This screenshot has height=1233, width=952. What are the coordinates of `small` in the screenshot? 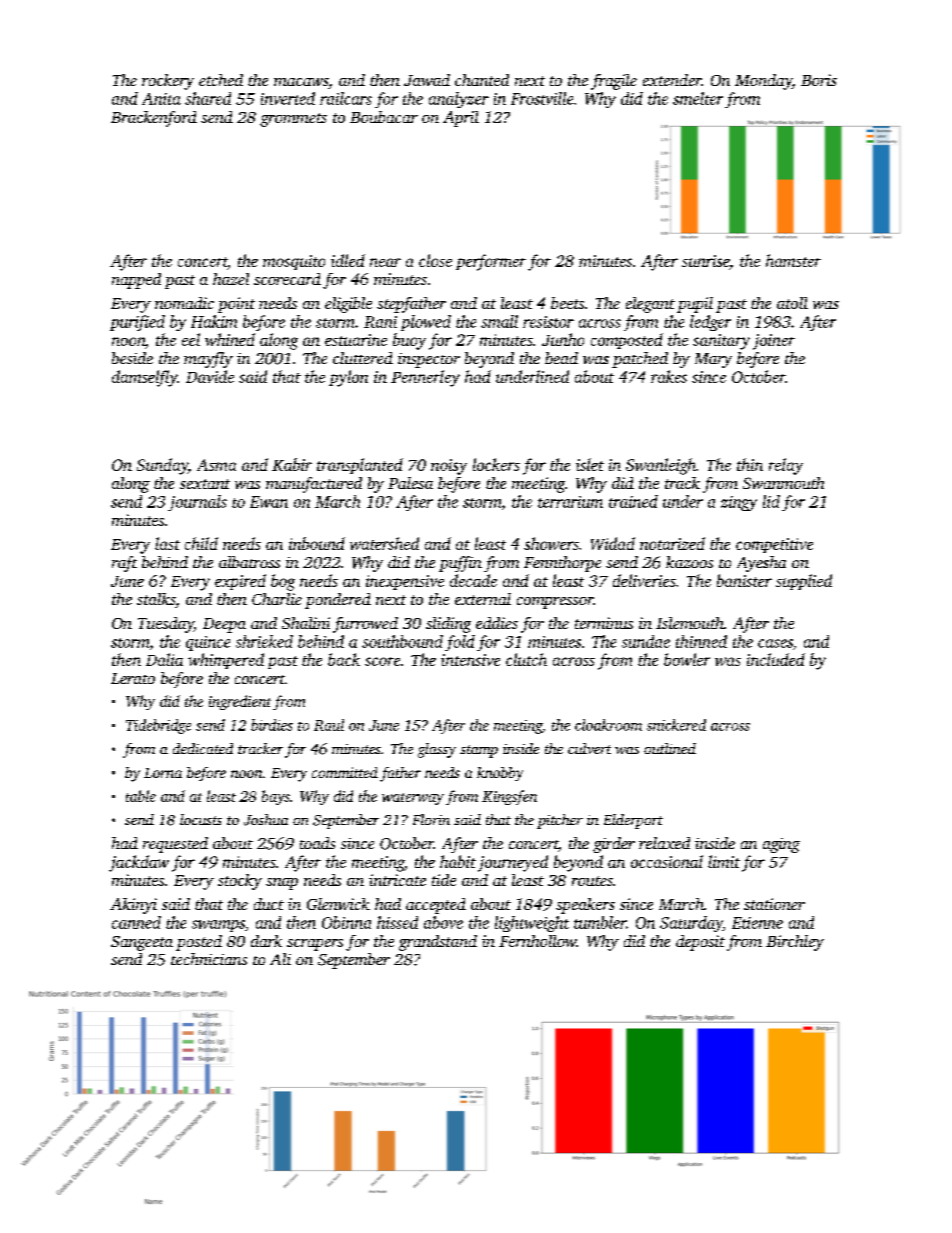 It's located at (499, 321).
